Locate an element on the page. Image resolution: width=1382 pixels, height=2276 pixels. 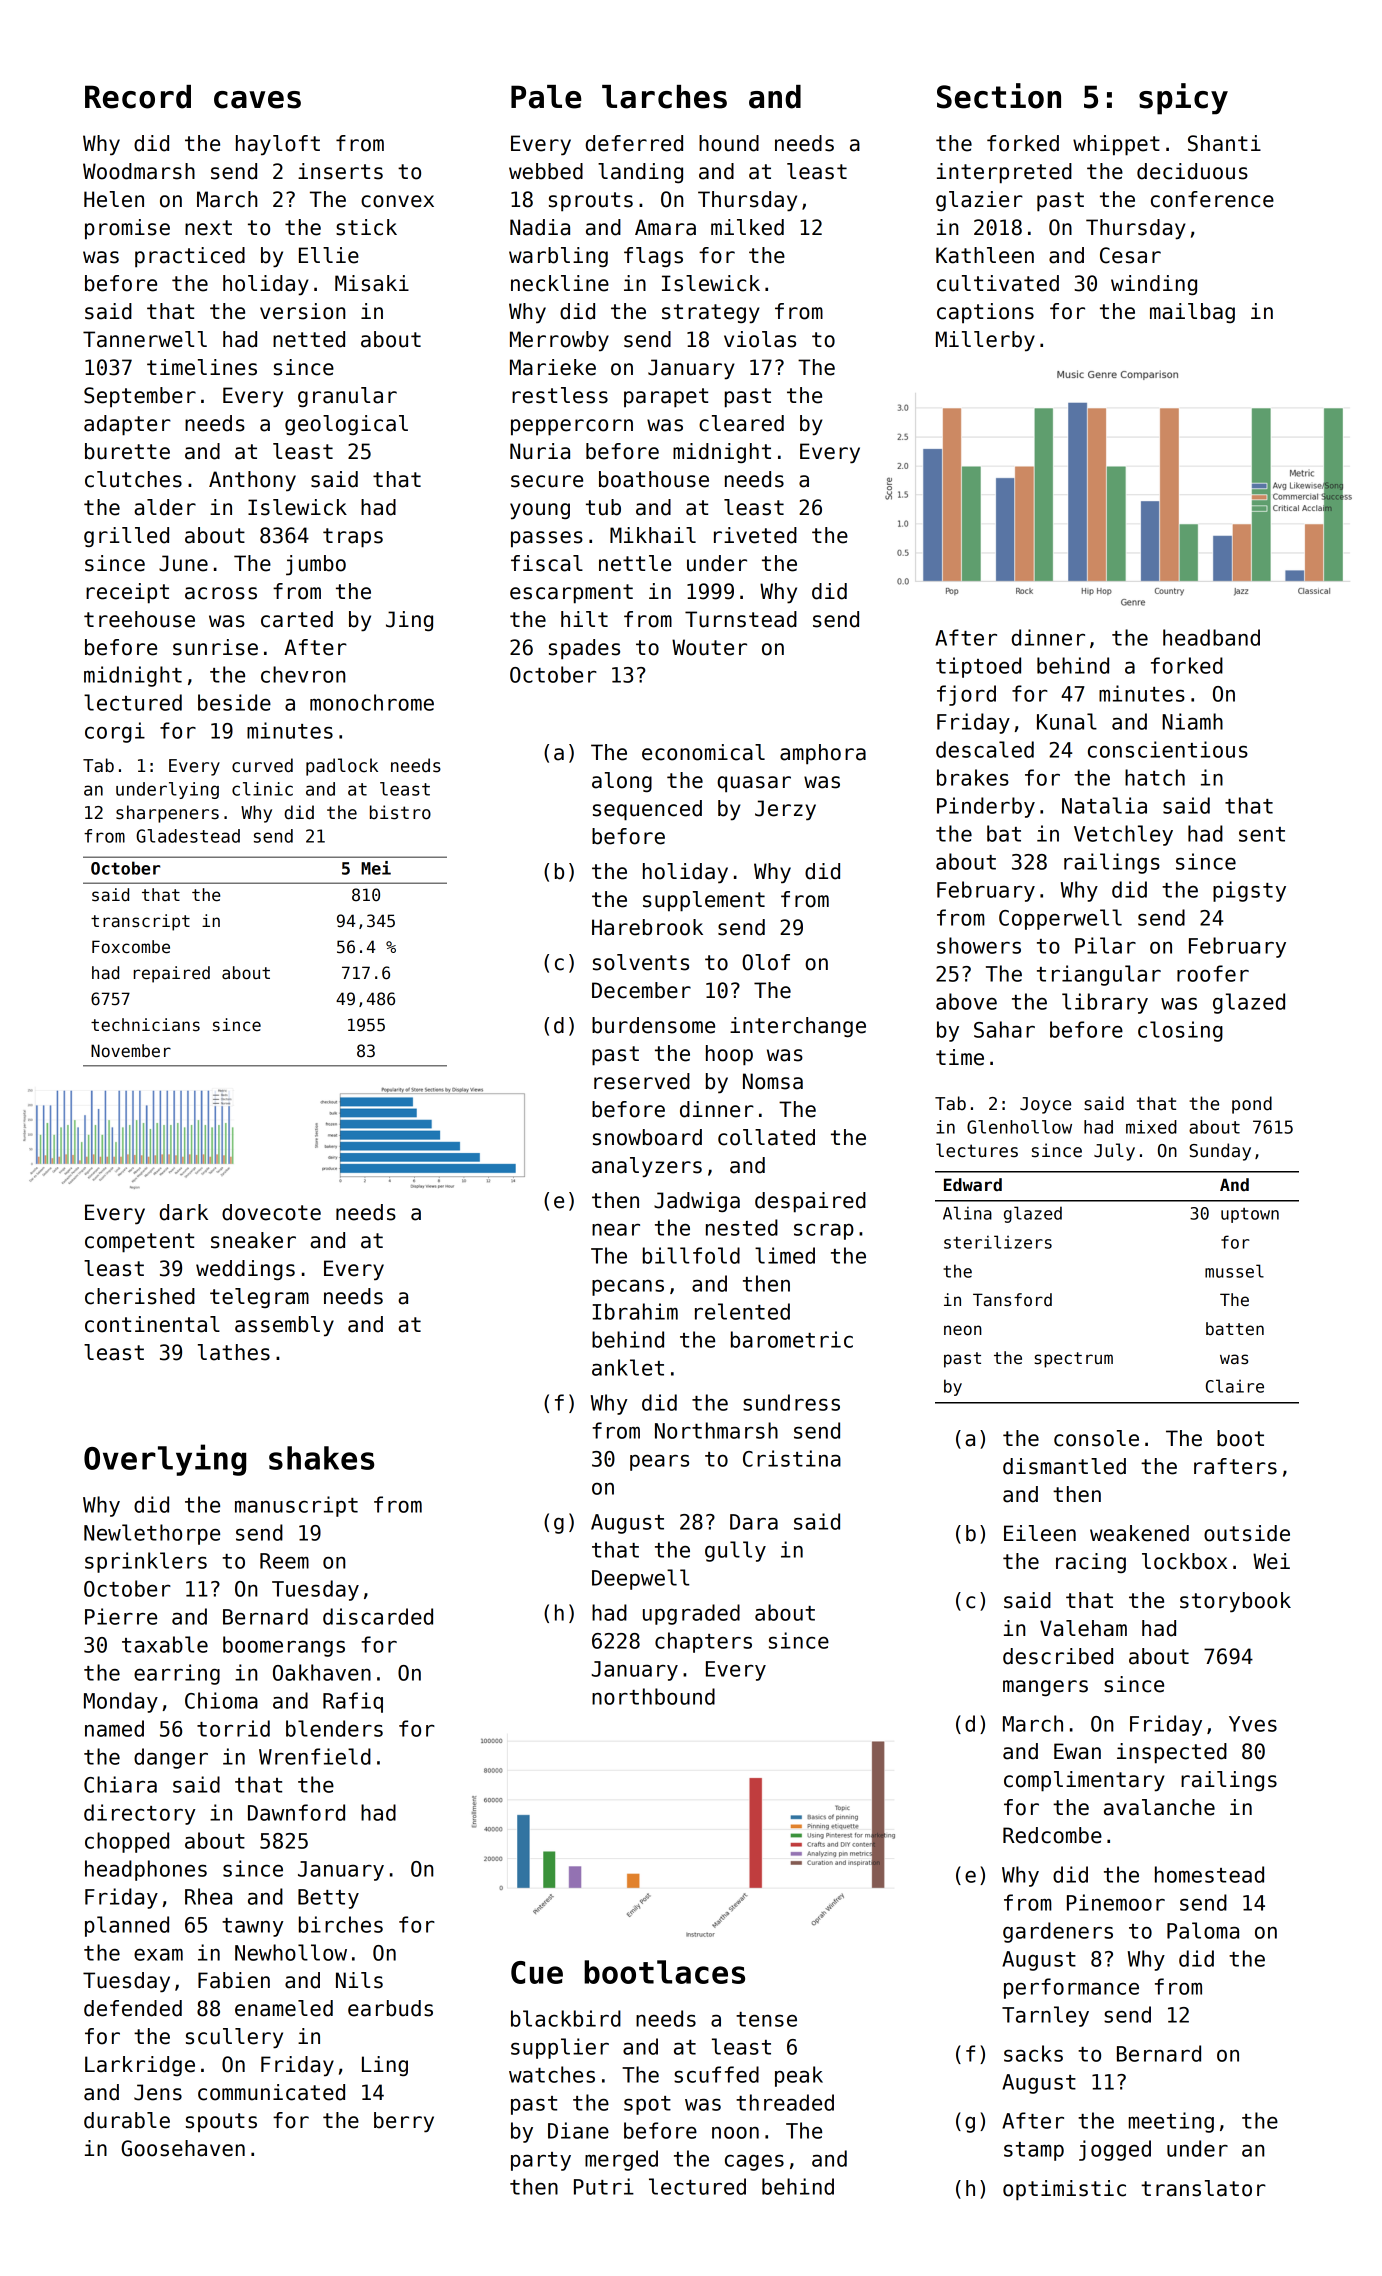
above is located at coordinates (966, 1001).
